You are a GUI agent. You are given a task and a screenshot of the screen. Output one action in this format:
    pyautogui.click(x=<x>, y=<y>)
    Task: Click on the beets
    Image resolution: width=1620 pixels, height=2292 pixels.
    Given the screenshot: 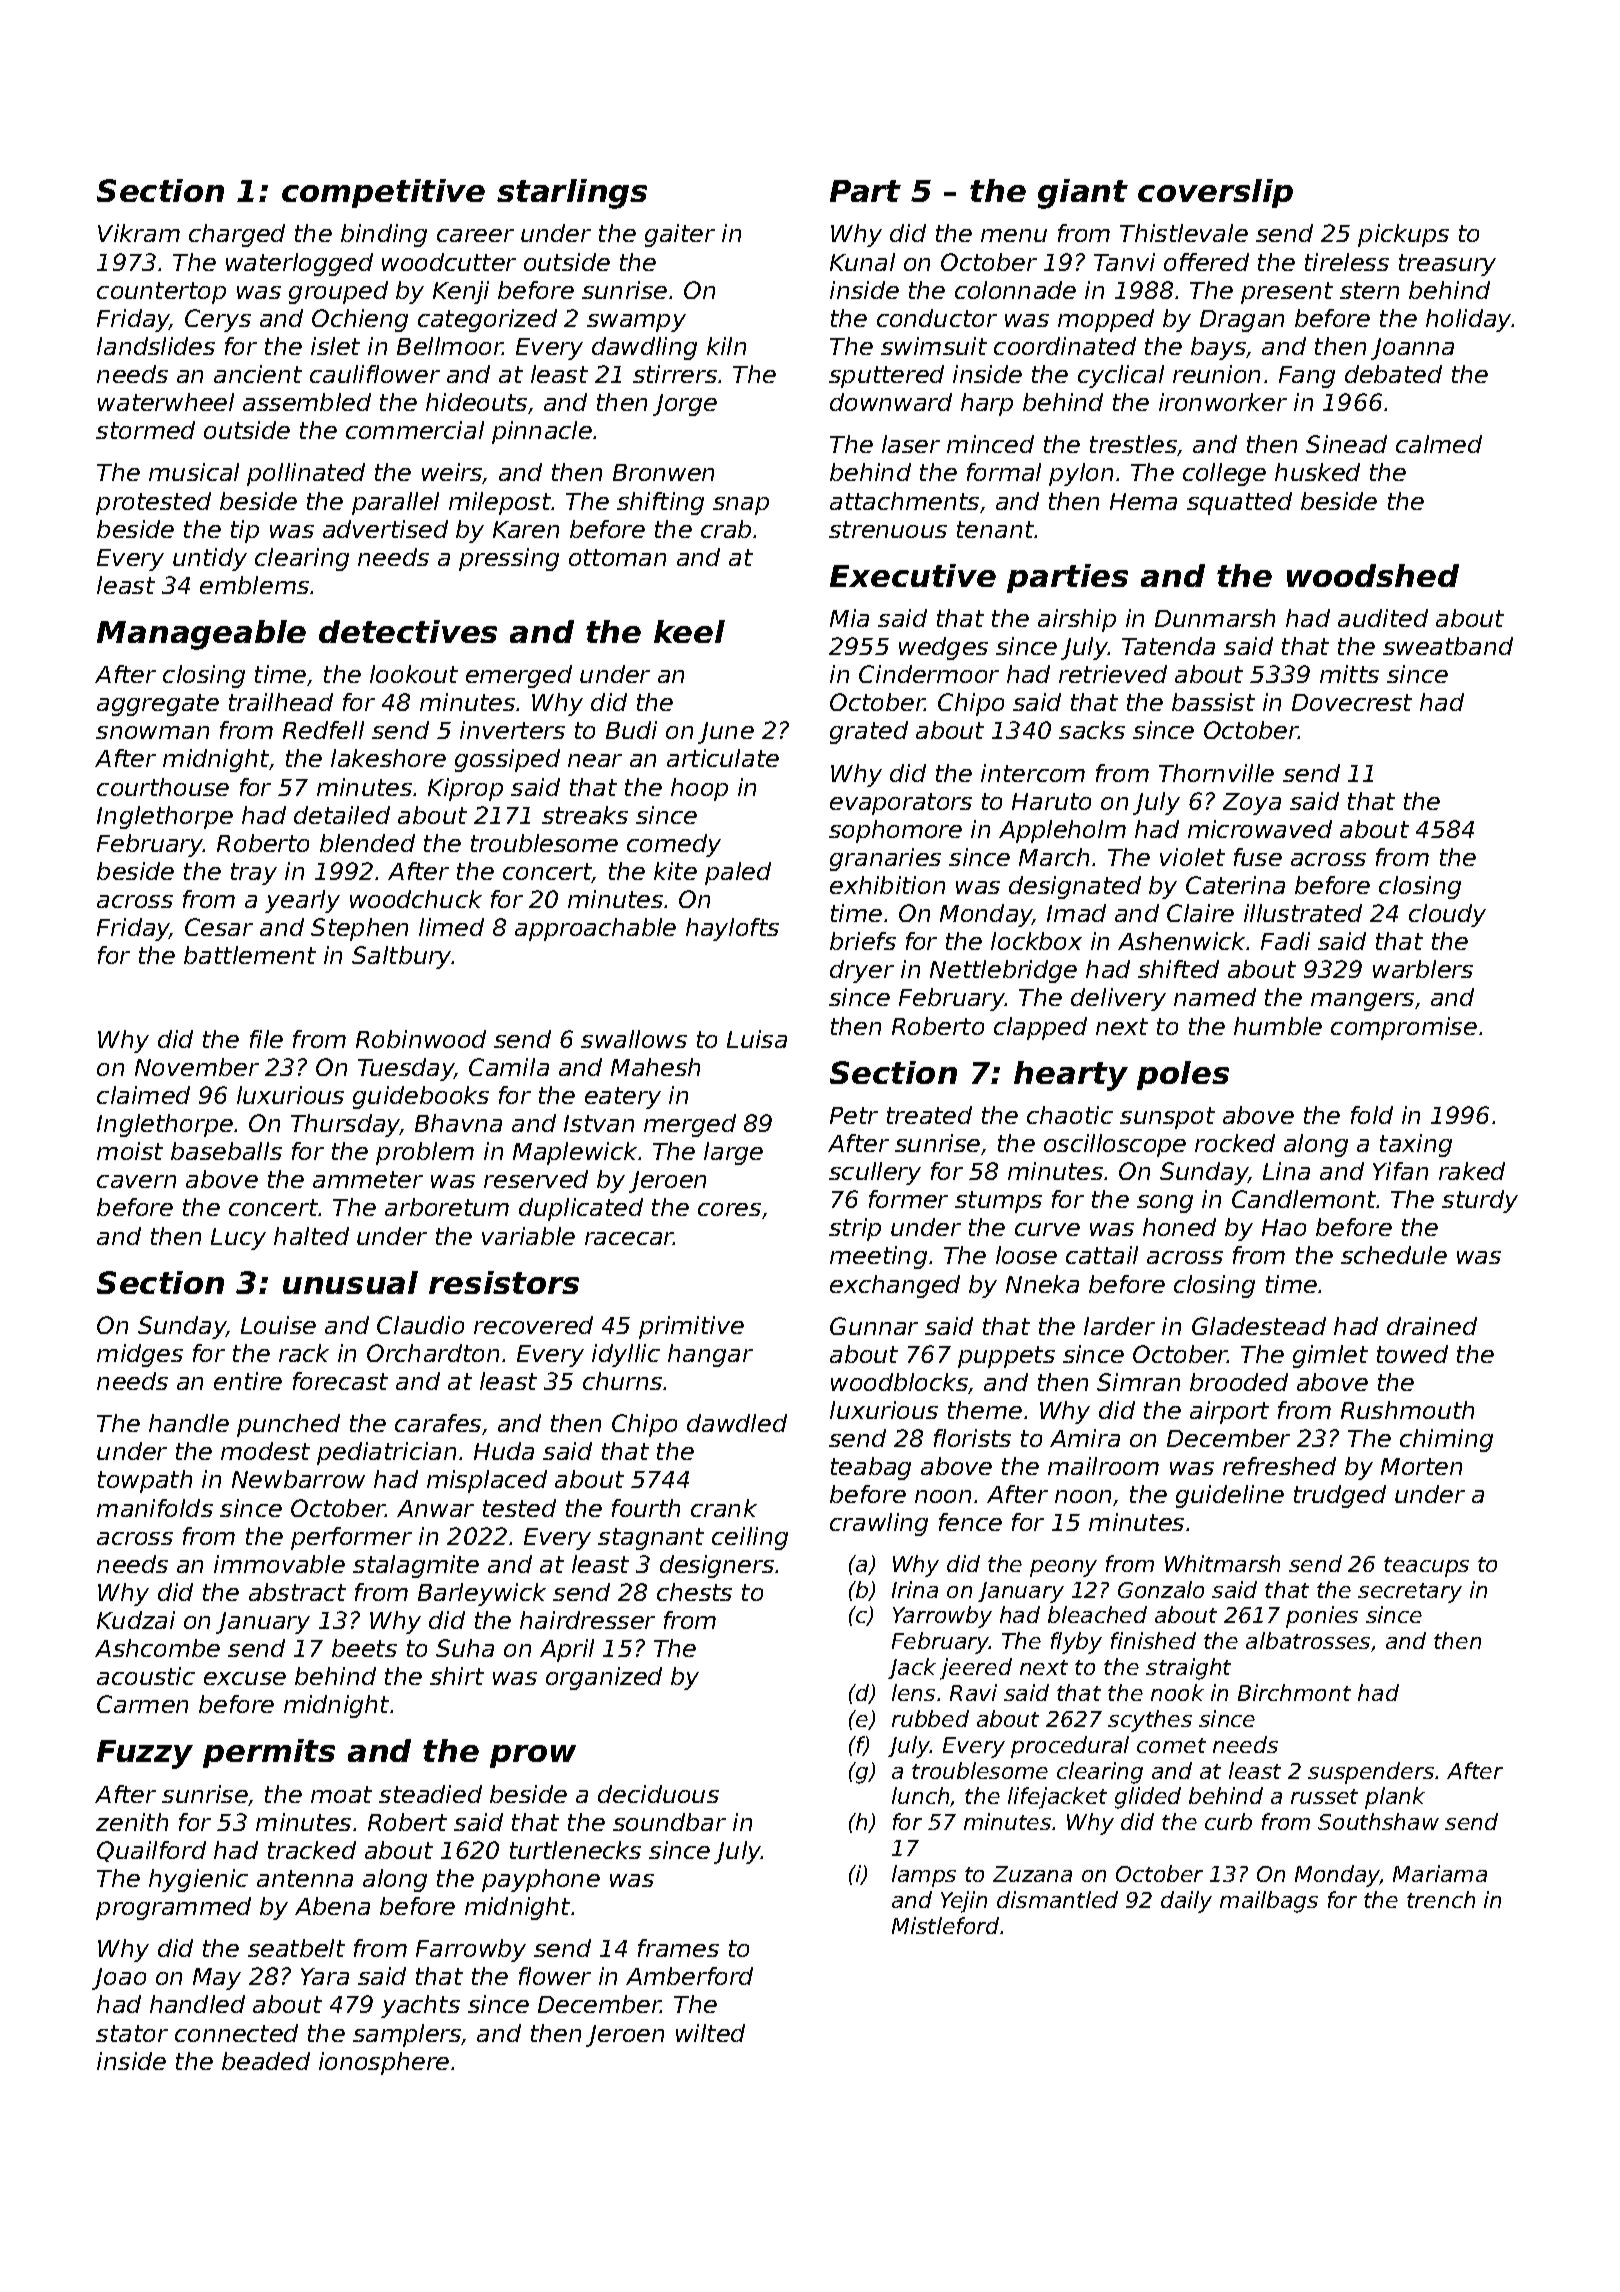 What is the action you would take?
    pyautogui.click(x=364, y=1648)
